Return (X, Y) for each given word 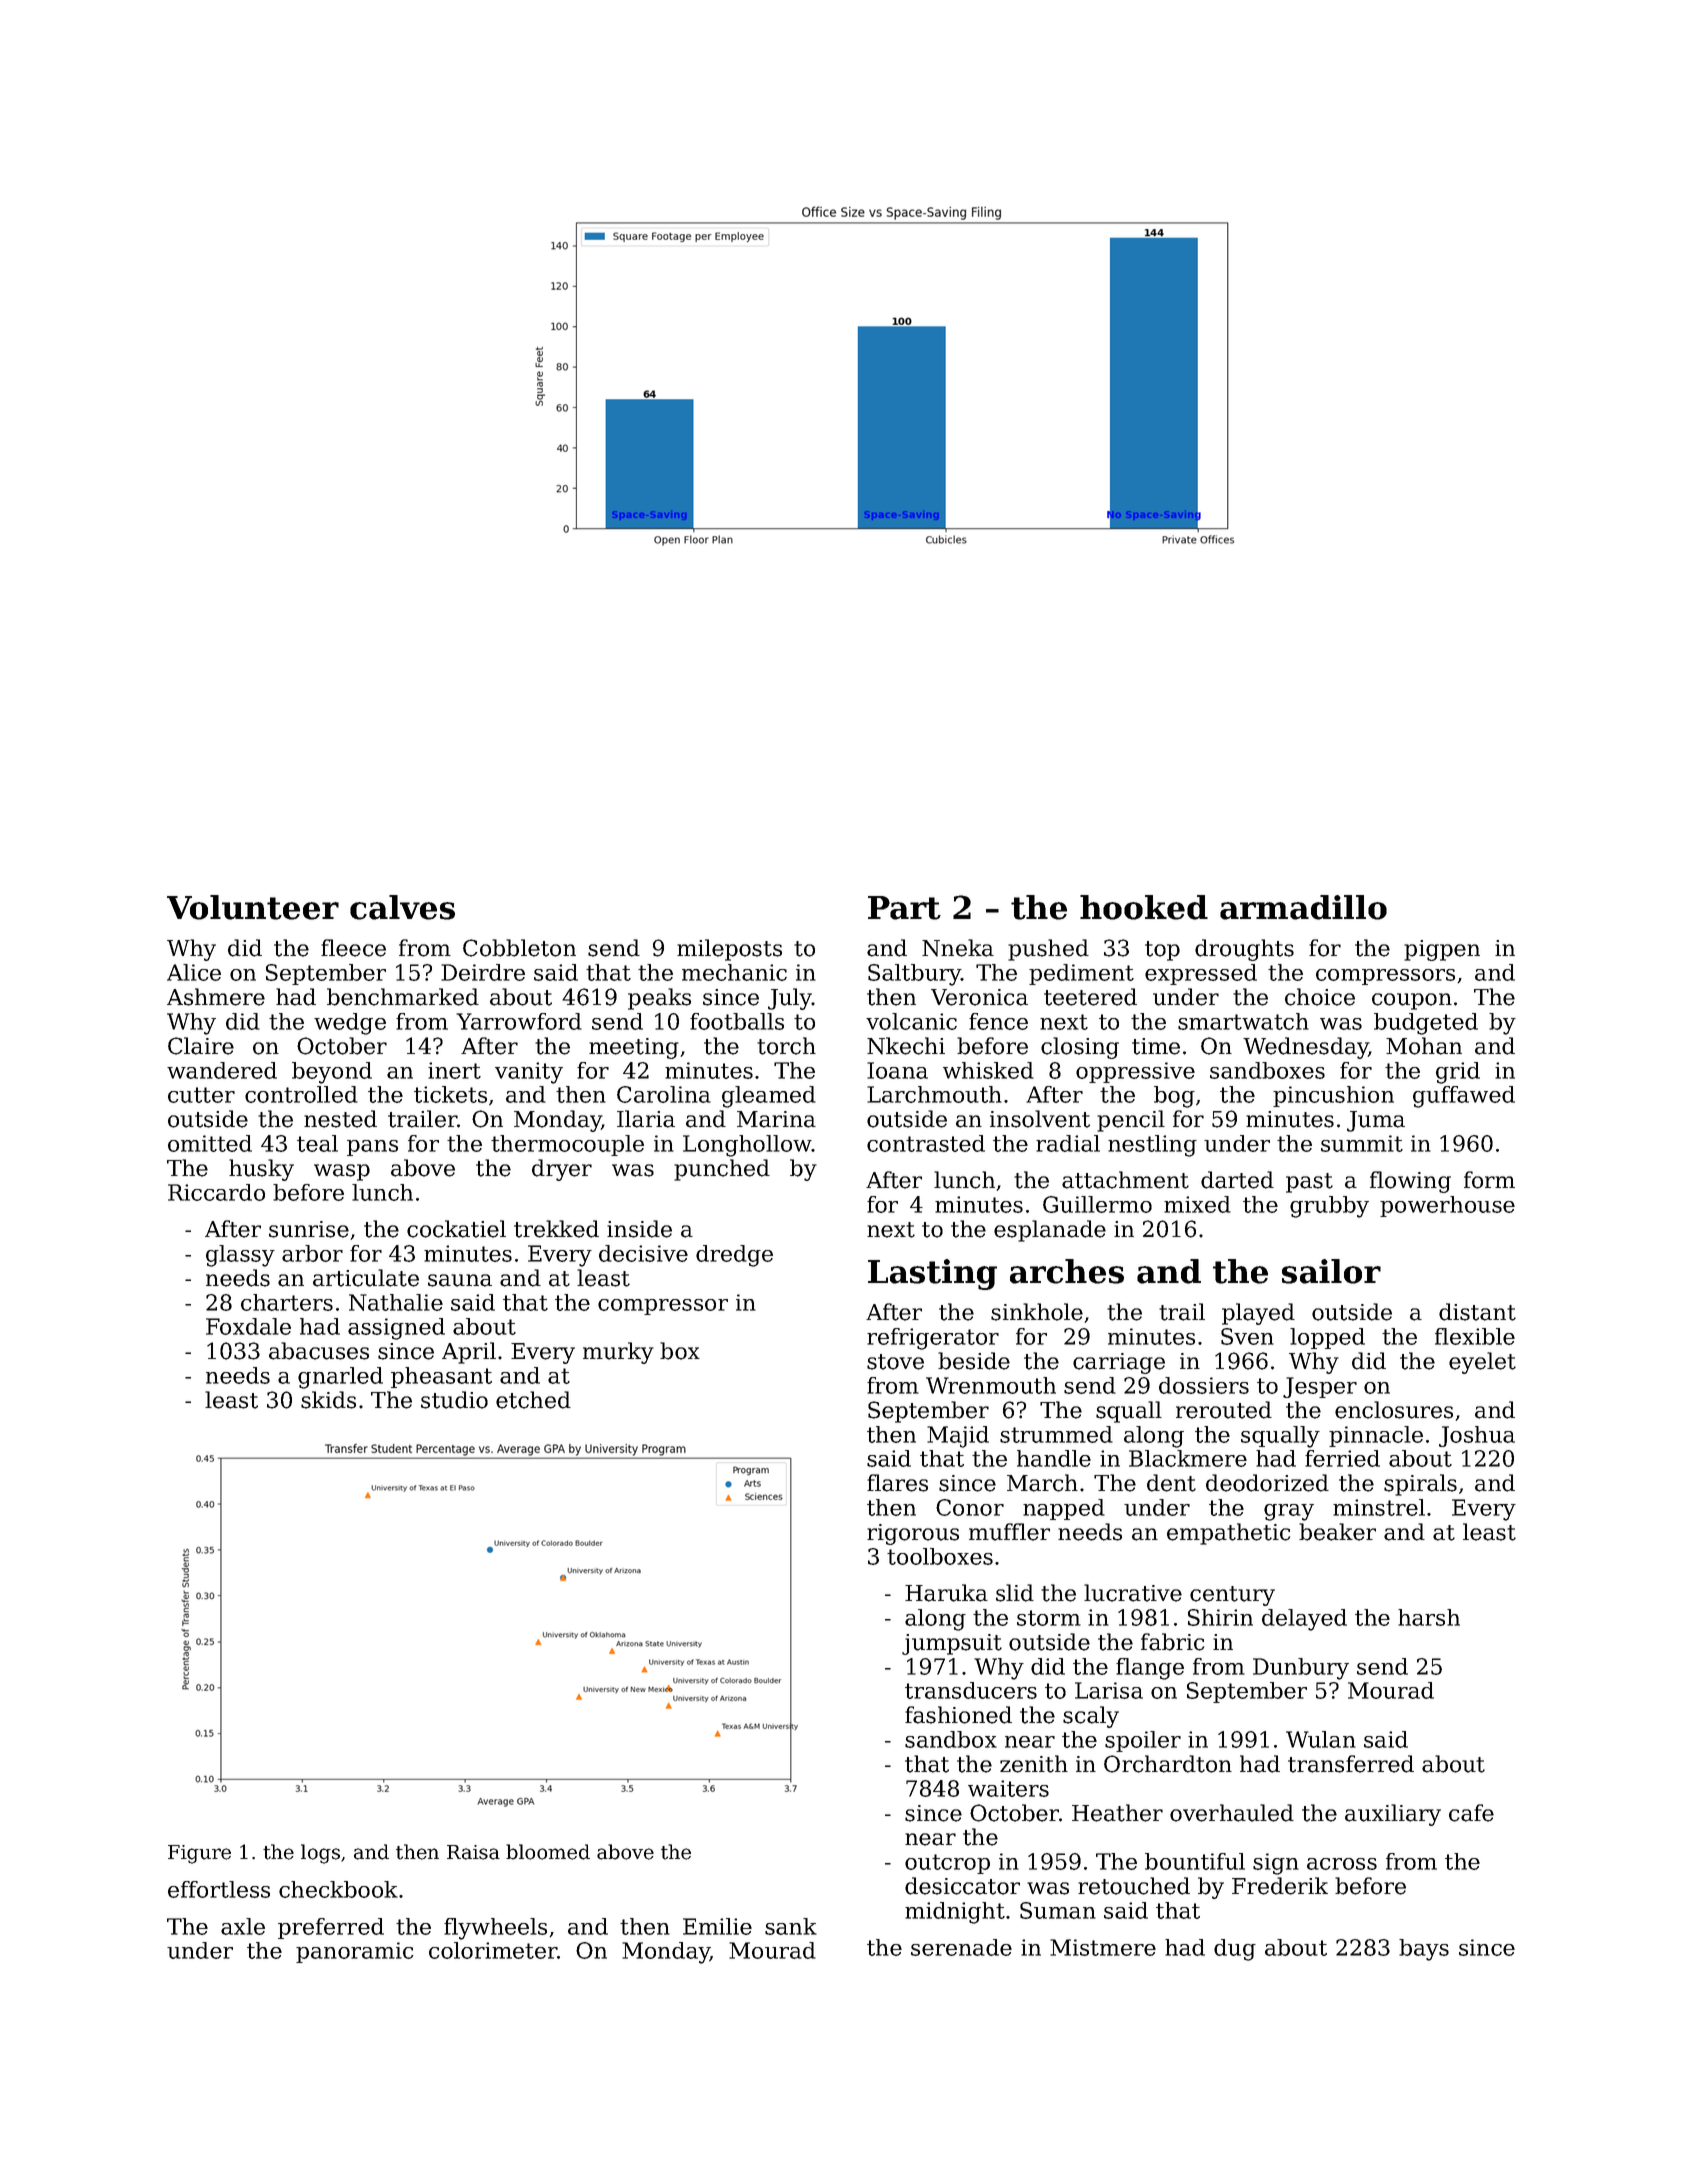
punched (722, 1170)
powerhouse (1447, 1206)
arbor (312, 1253)
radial (1068, 1143)
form (1489, 1180)
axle (243, 1926)
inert (454, 1070)
